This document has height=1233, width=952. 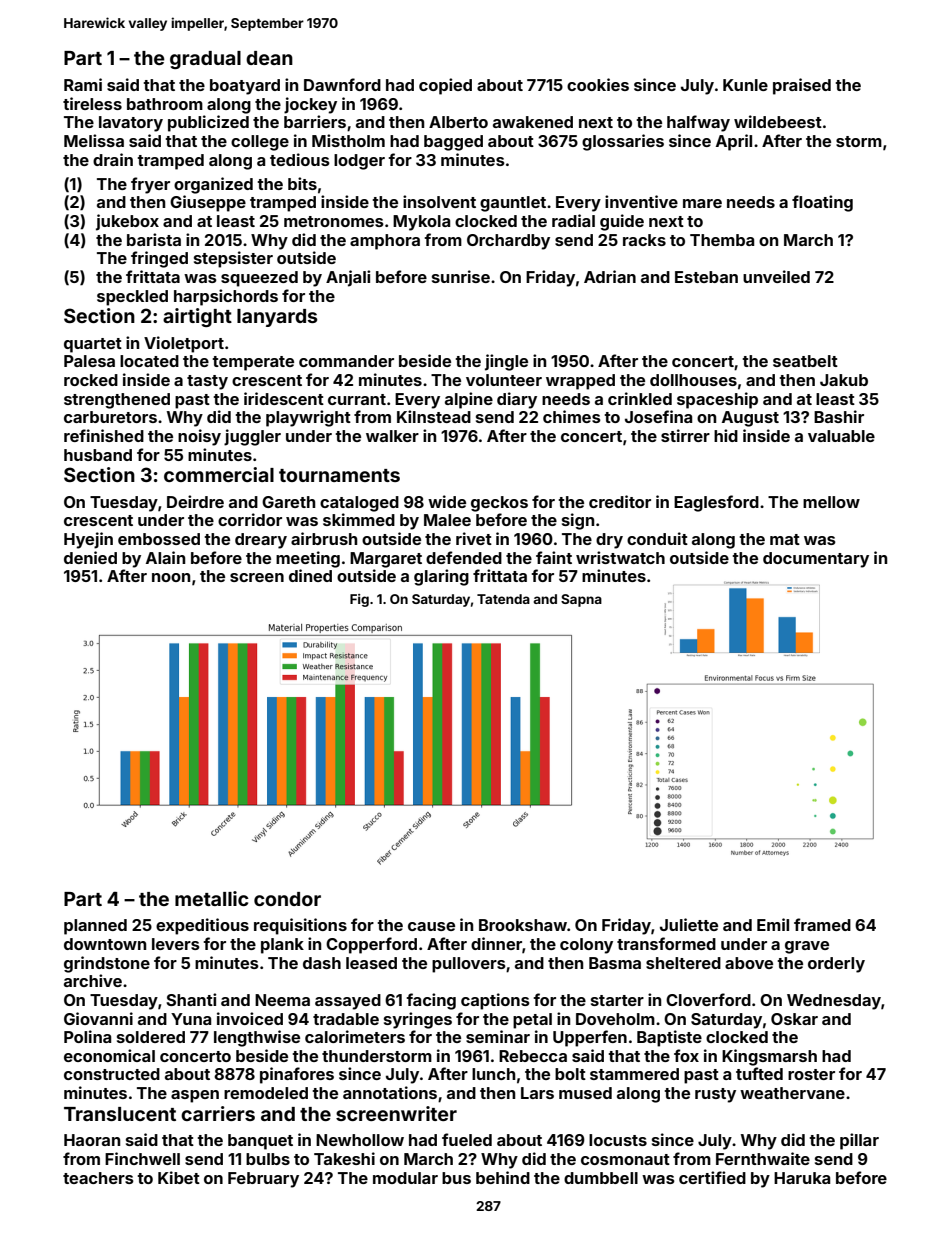 I want to click on documentary, so click(x=816, y=560).
